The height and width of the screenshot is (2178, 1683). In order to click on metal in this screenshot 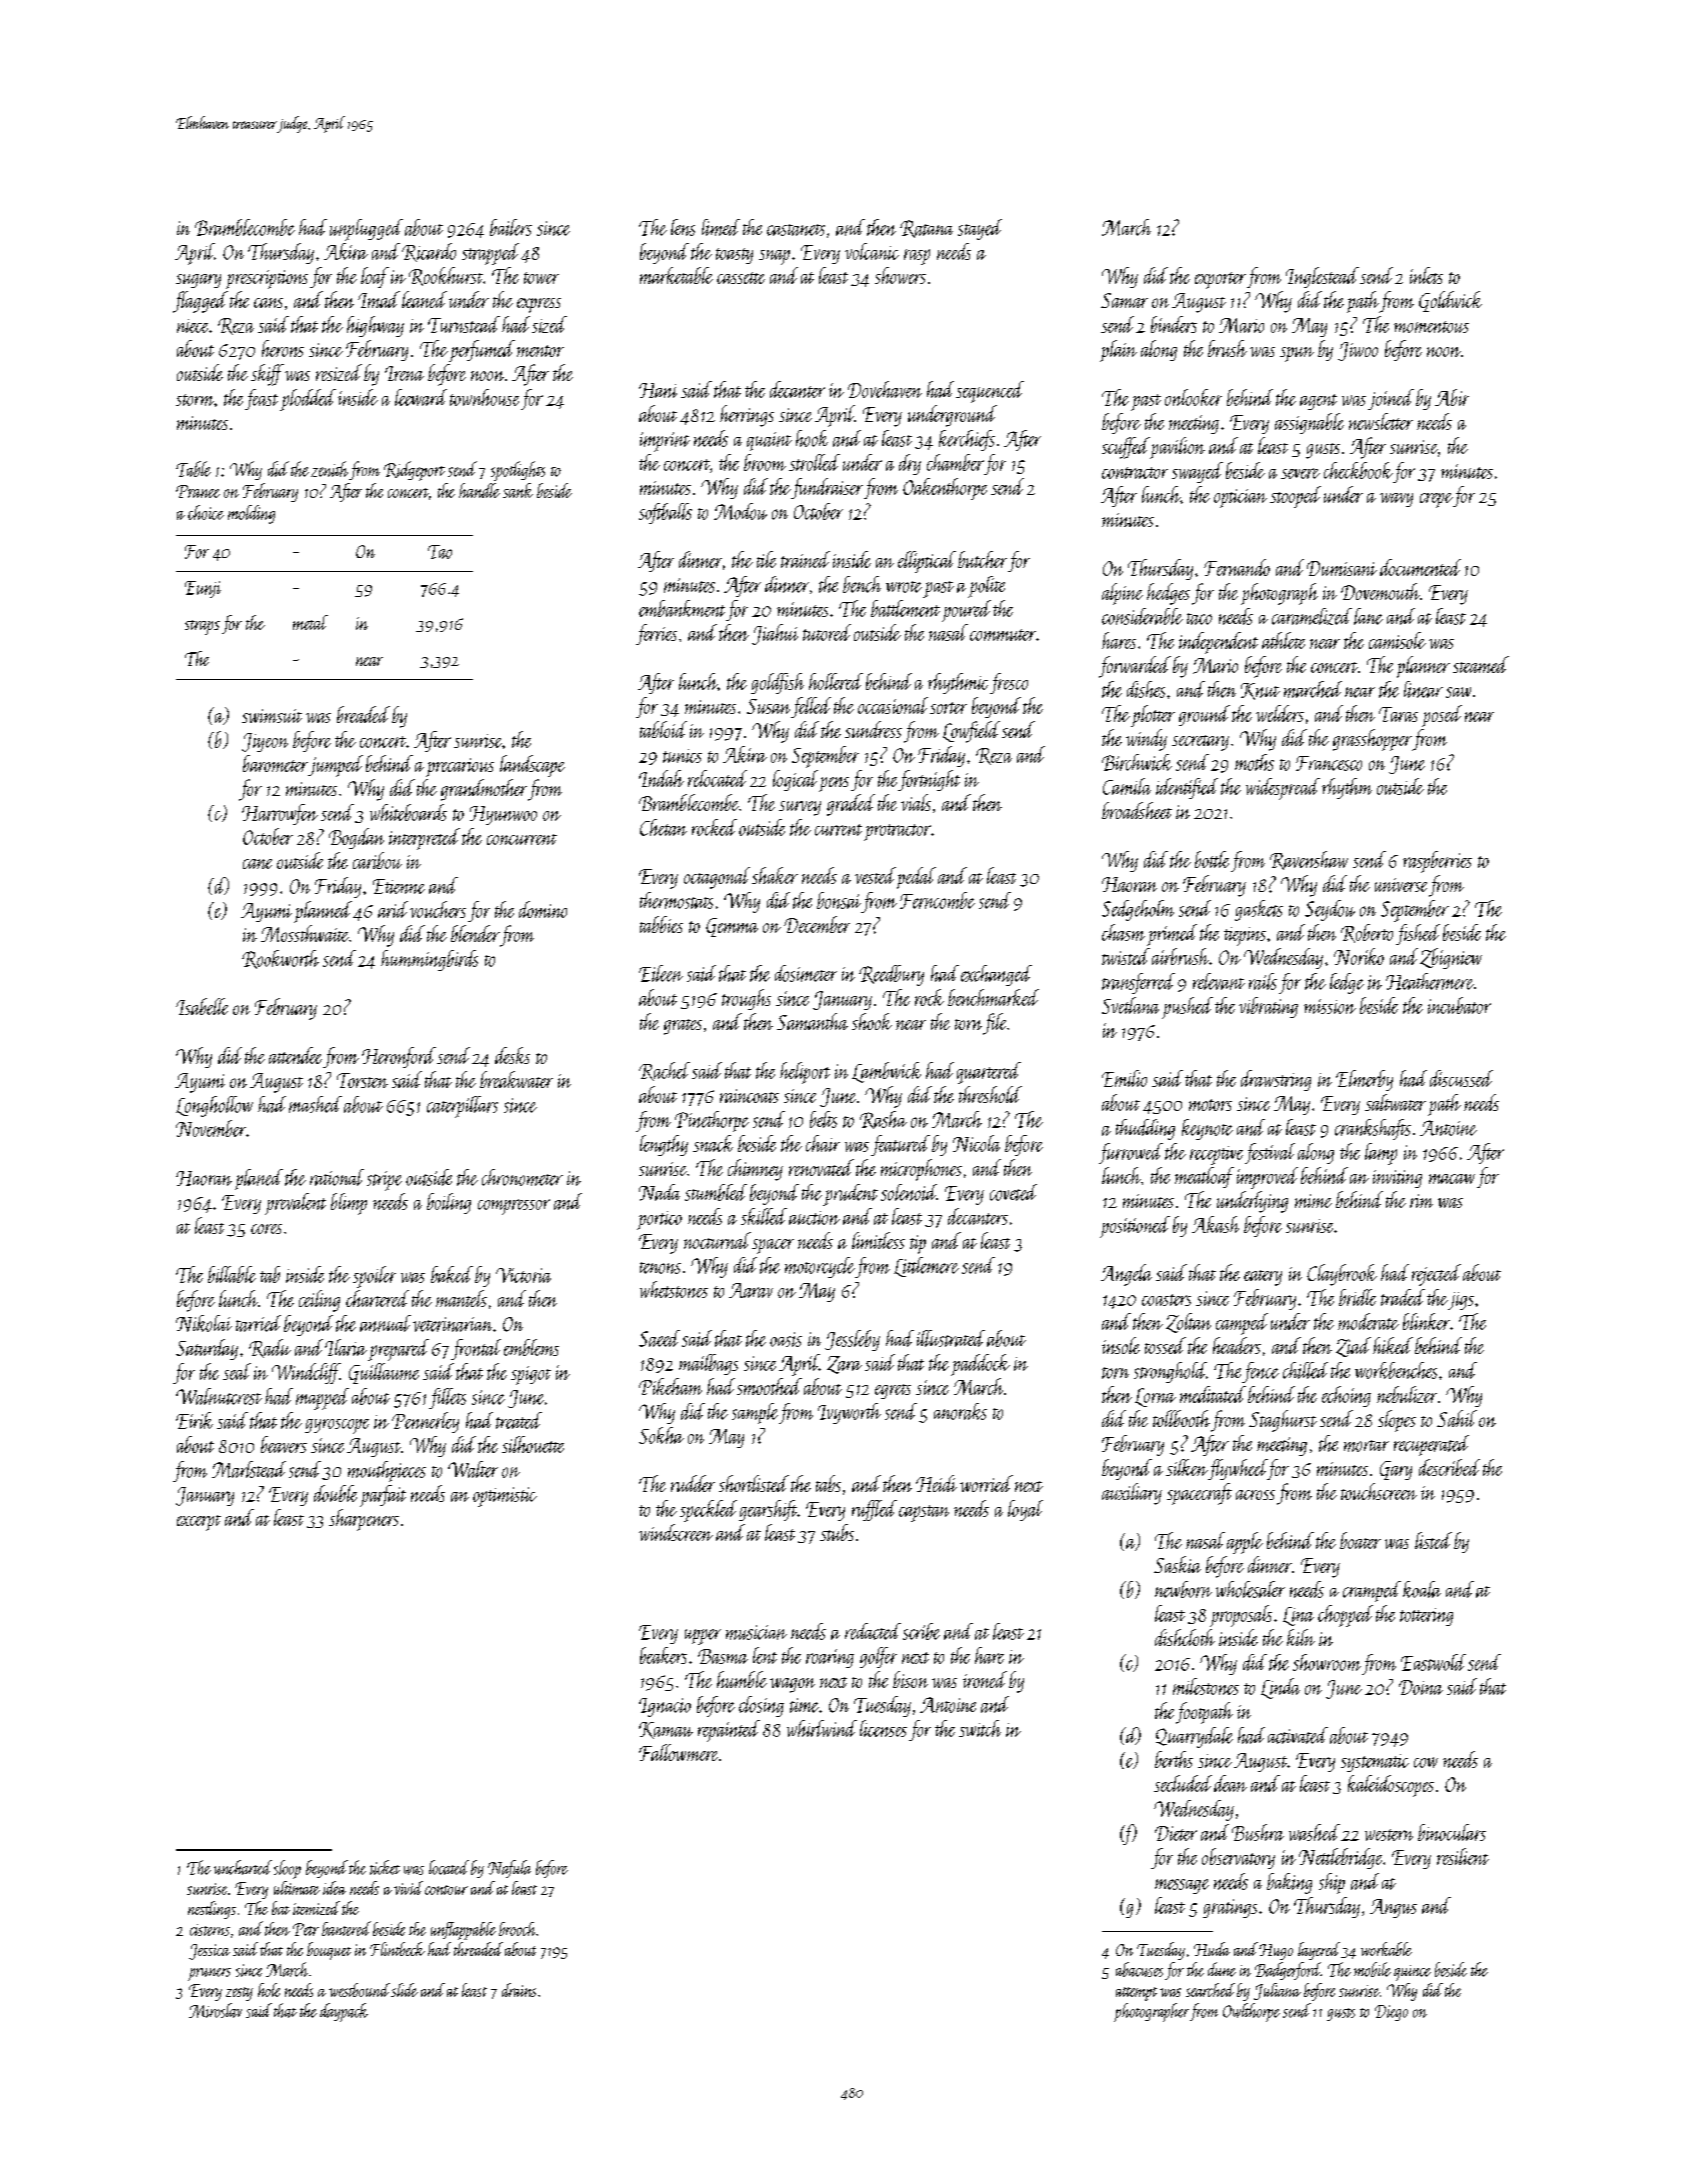, I will do `click(310, 622)`.
